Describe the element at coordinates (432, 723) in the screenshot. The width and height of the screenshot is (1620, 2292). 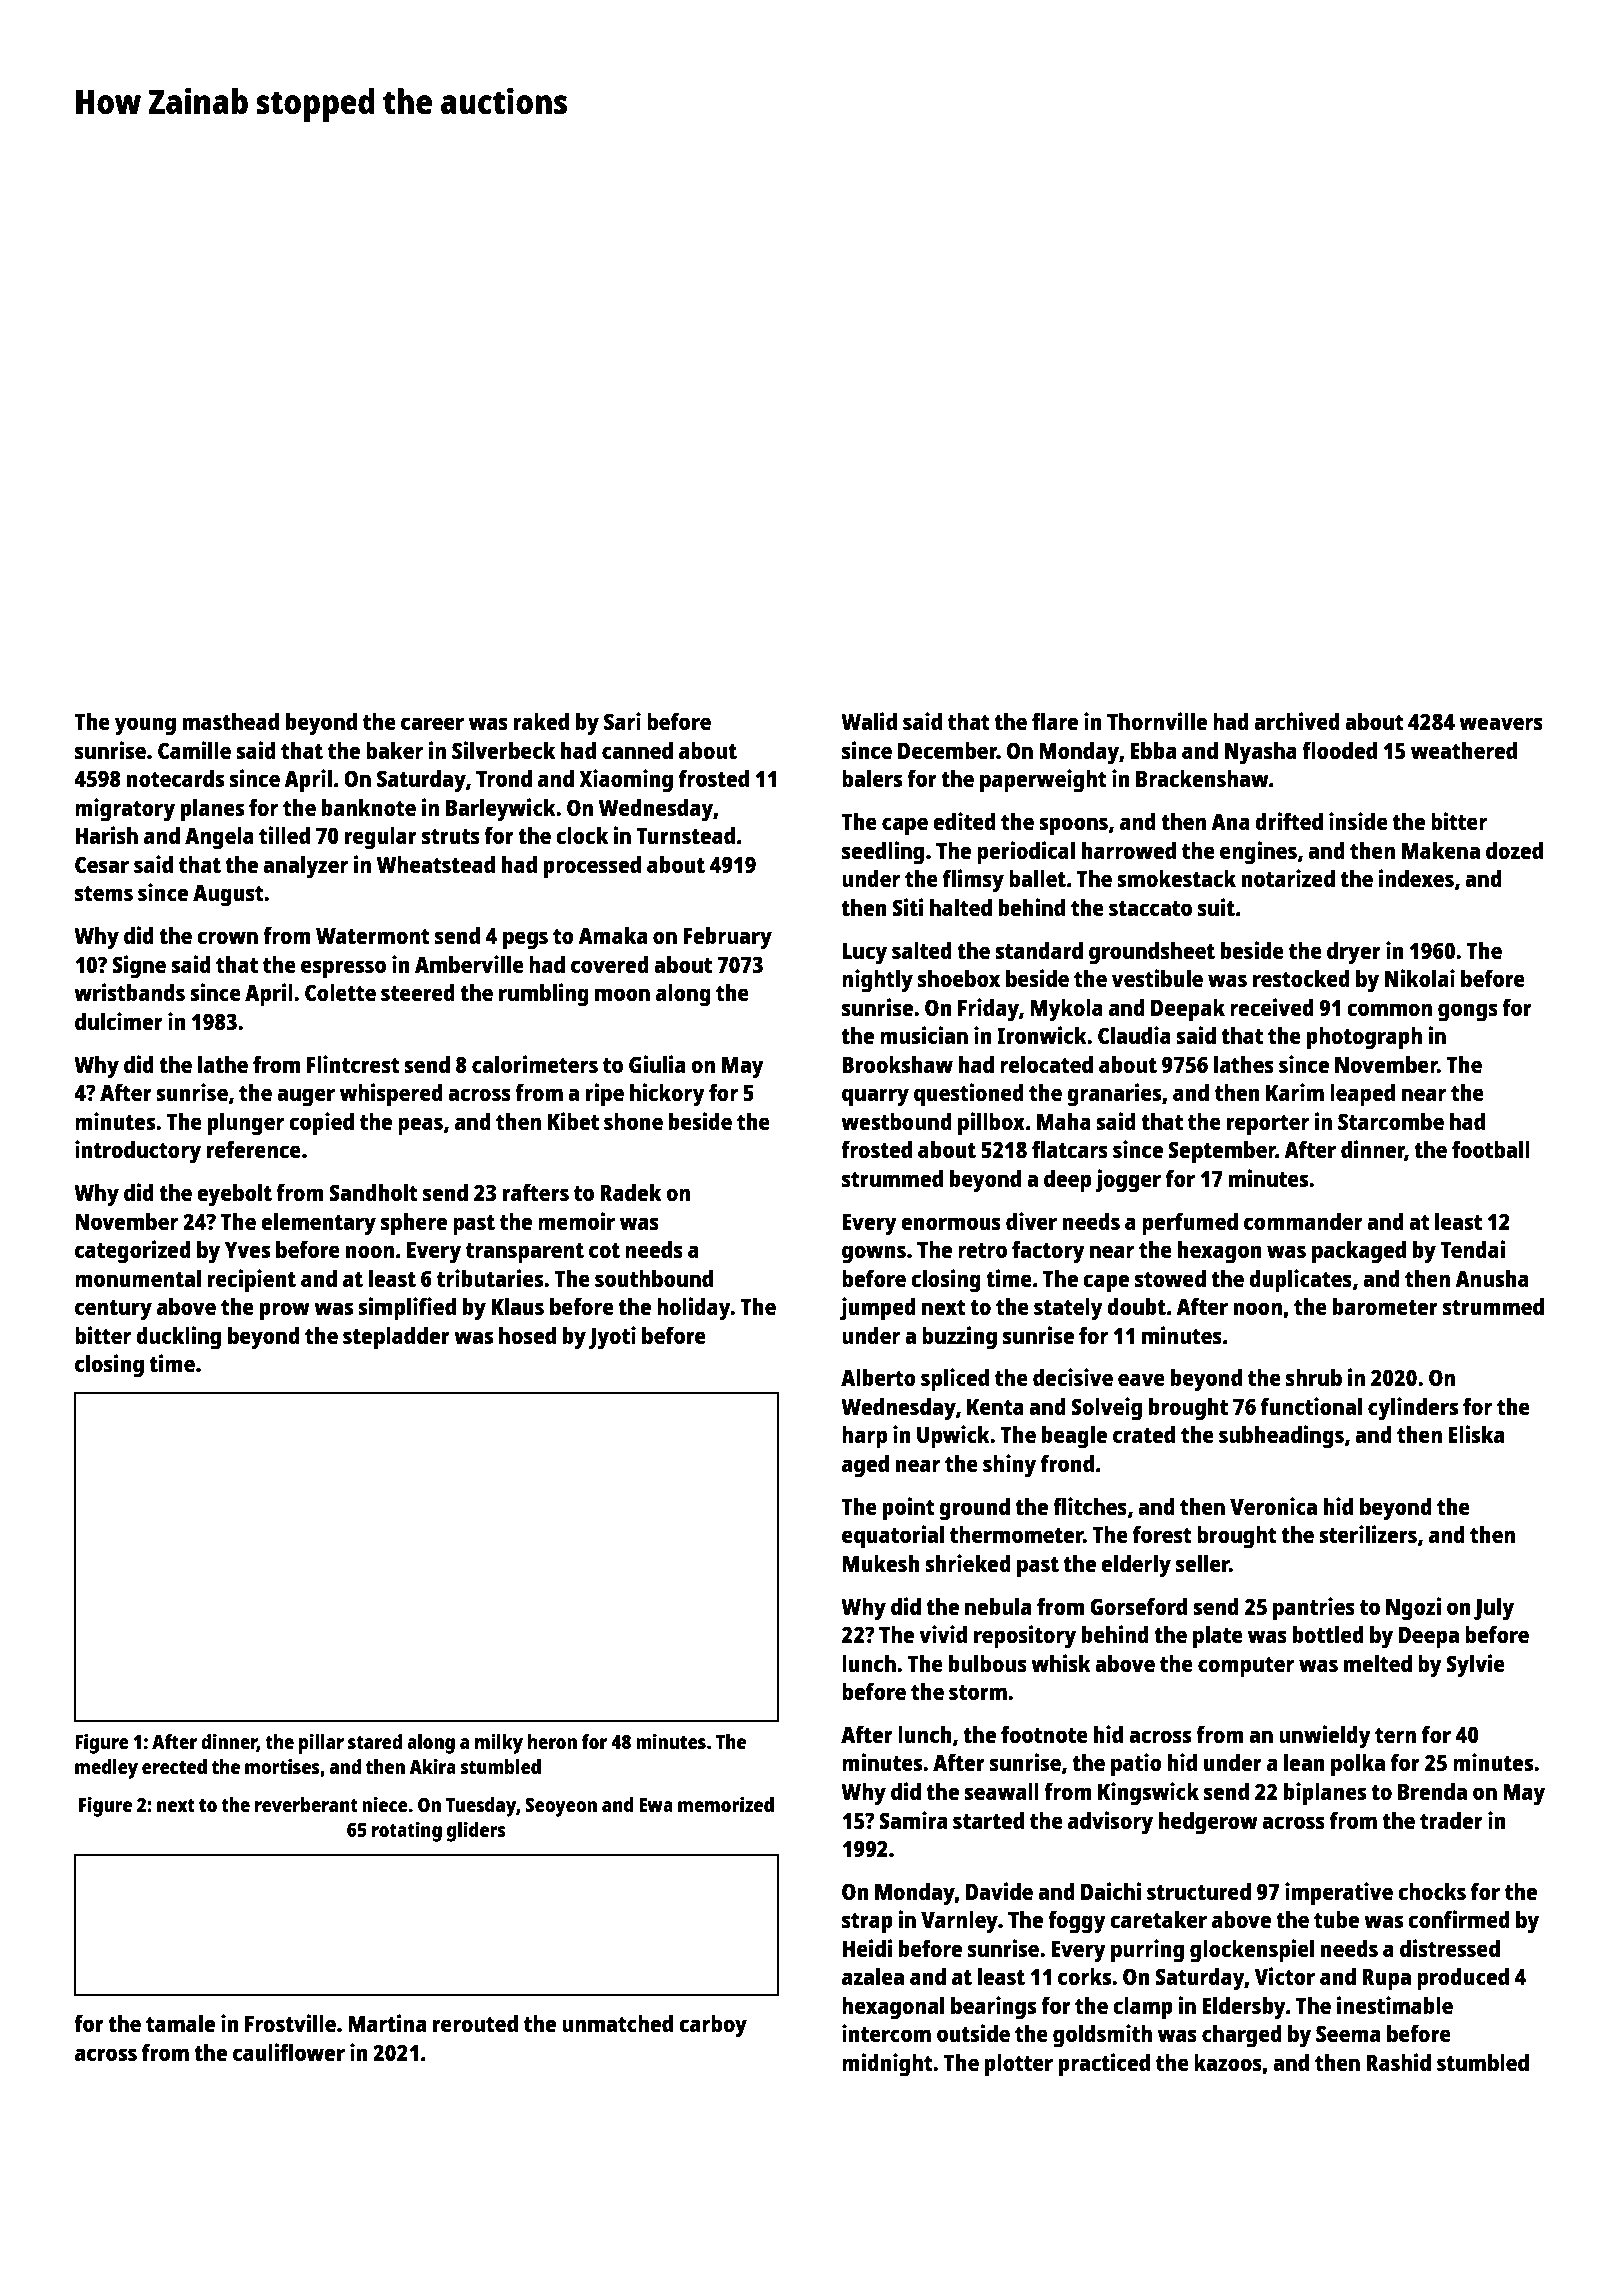
I see `career` at that location.
